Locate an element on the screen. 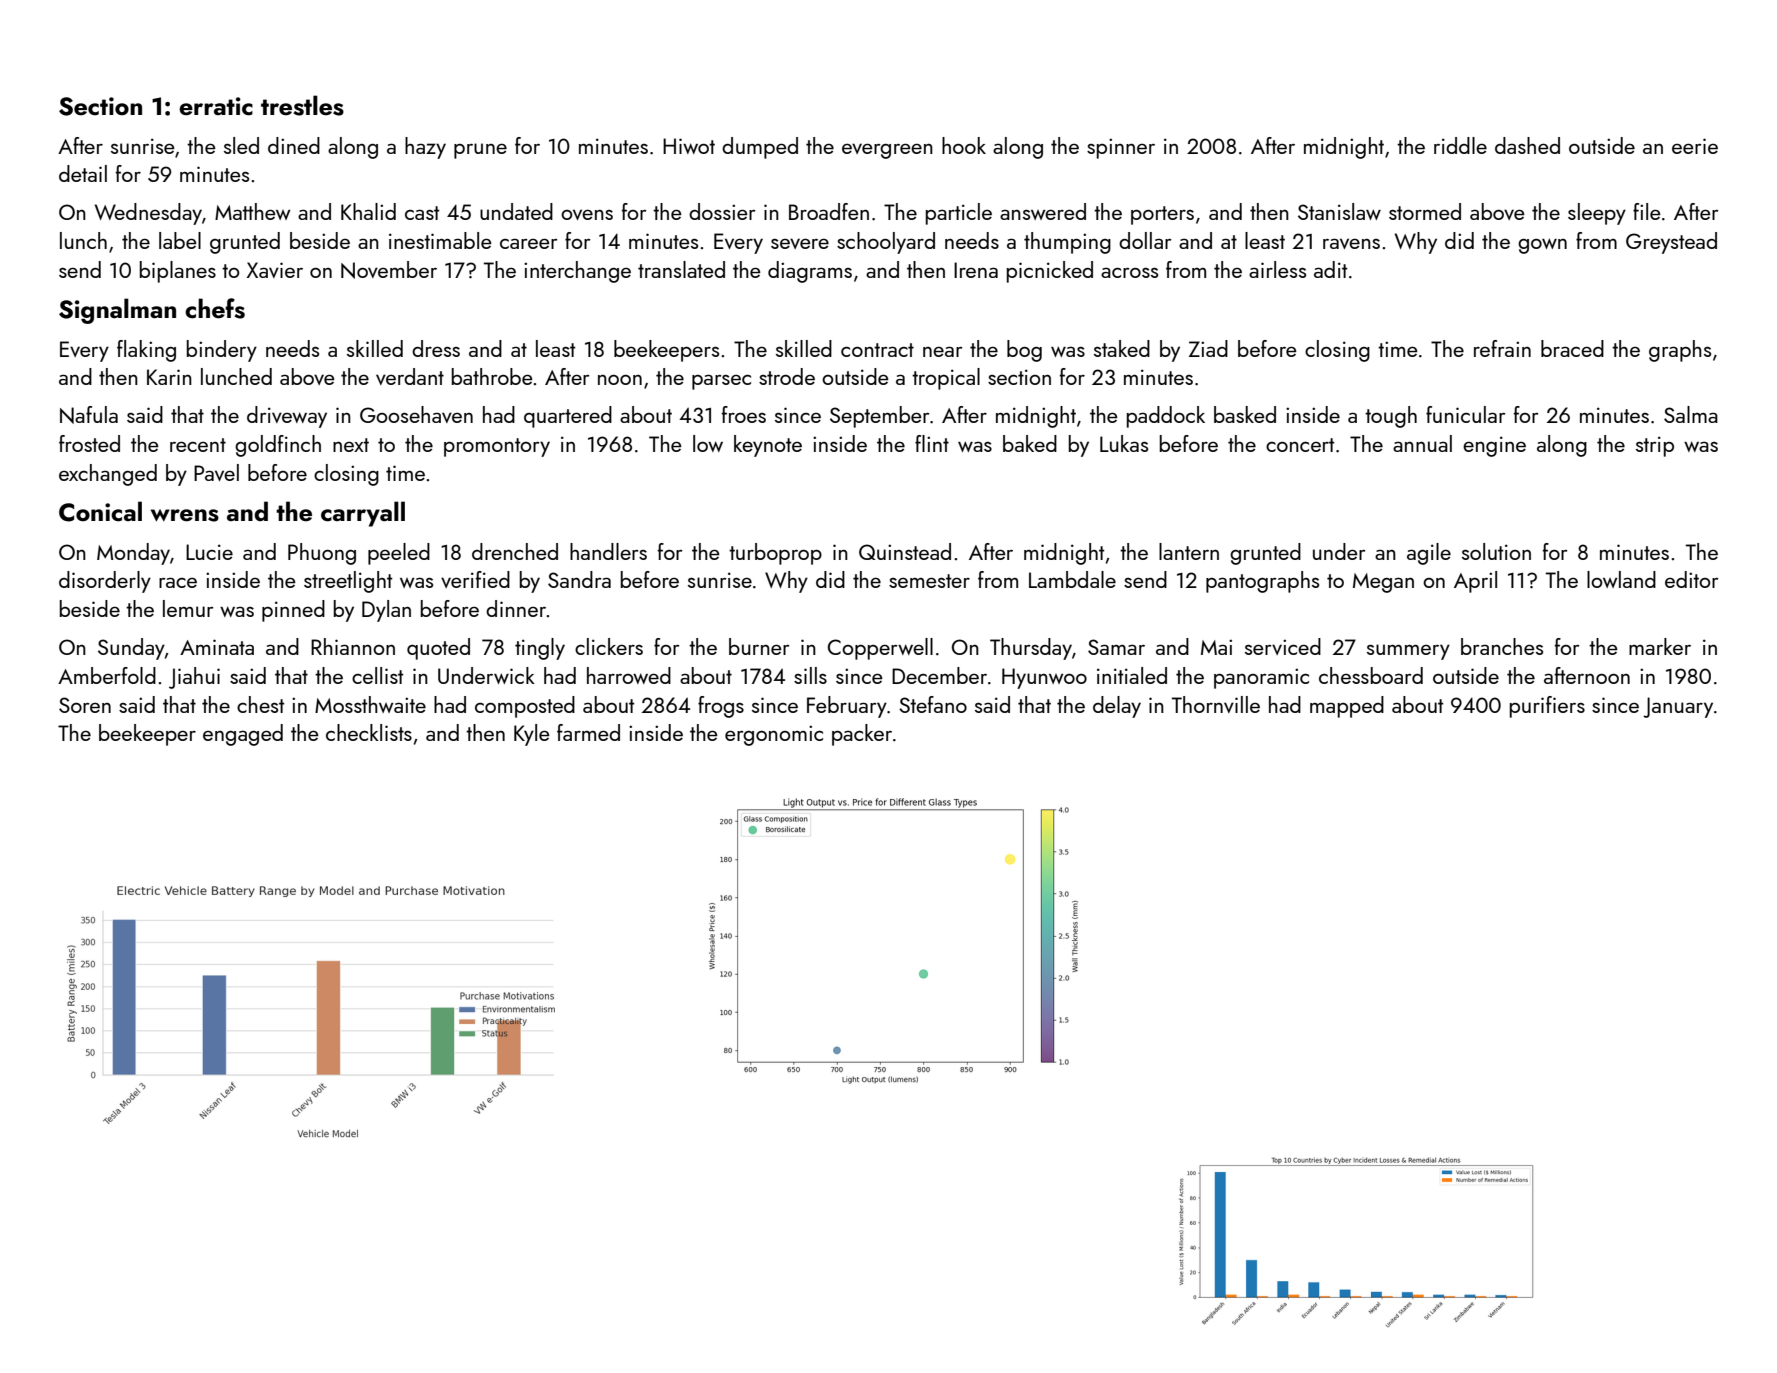 Image resolution: width=1777 pixels, height=1373 pixels. chefs is located at coordinates (215, 308).
